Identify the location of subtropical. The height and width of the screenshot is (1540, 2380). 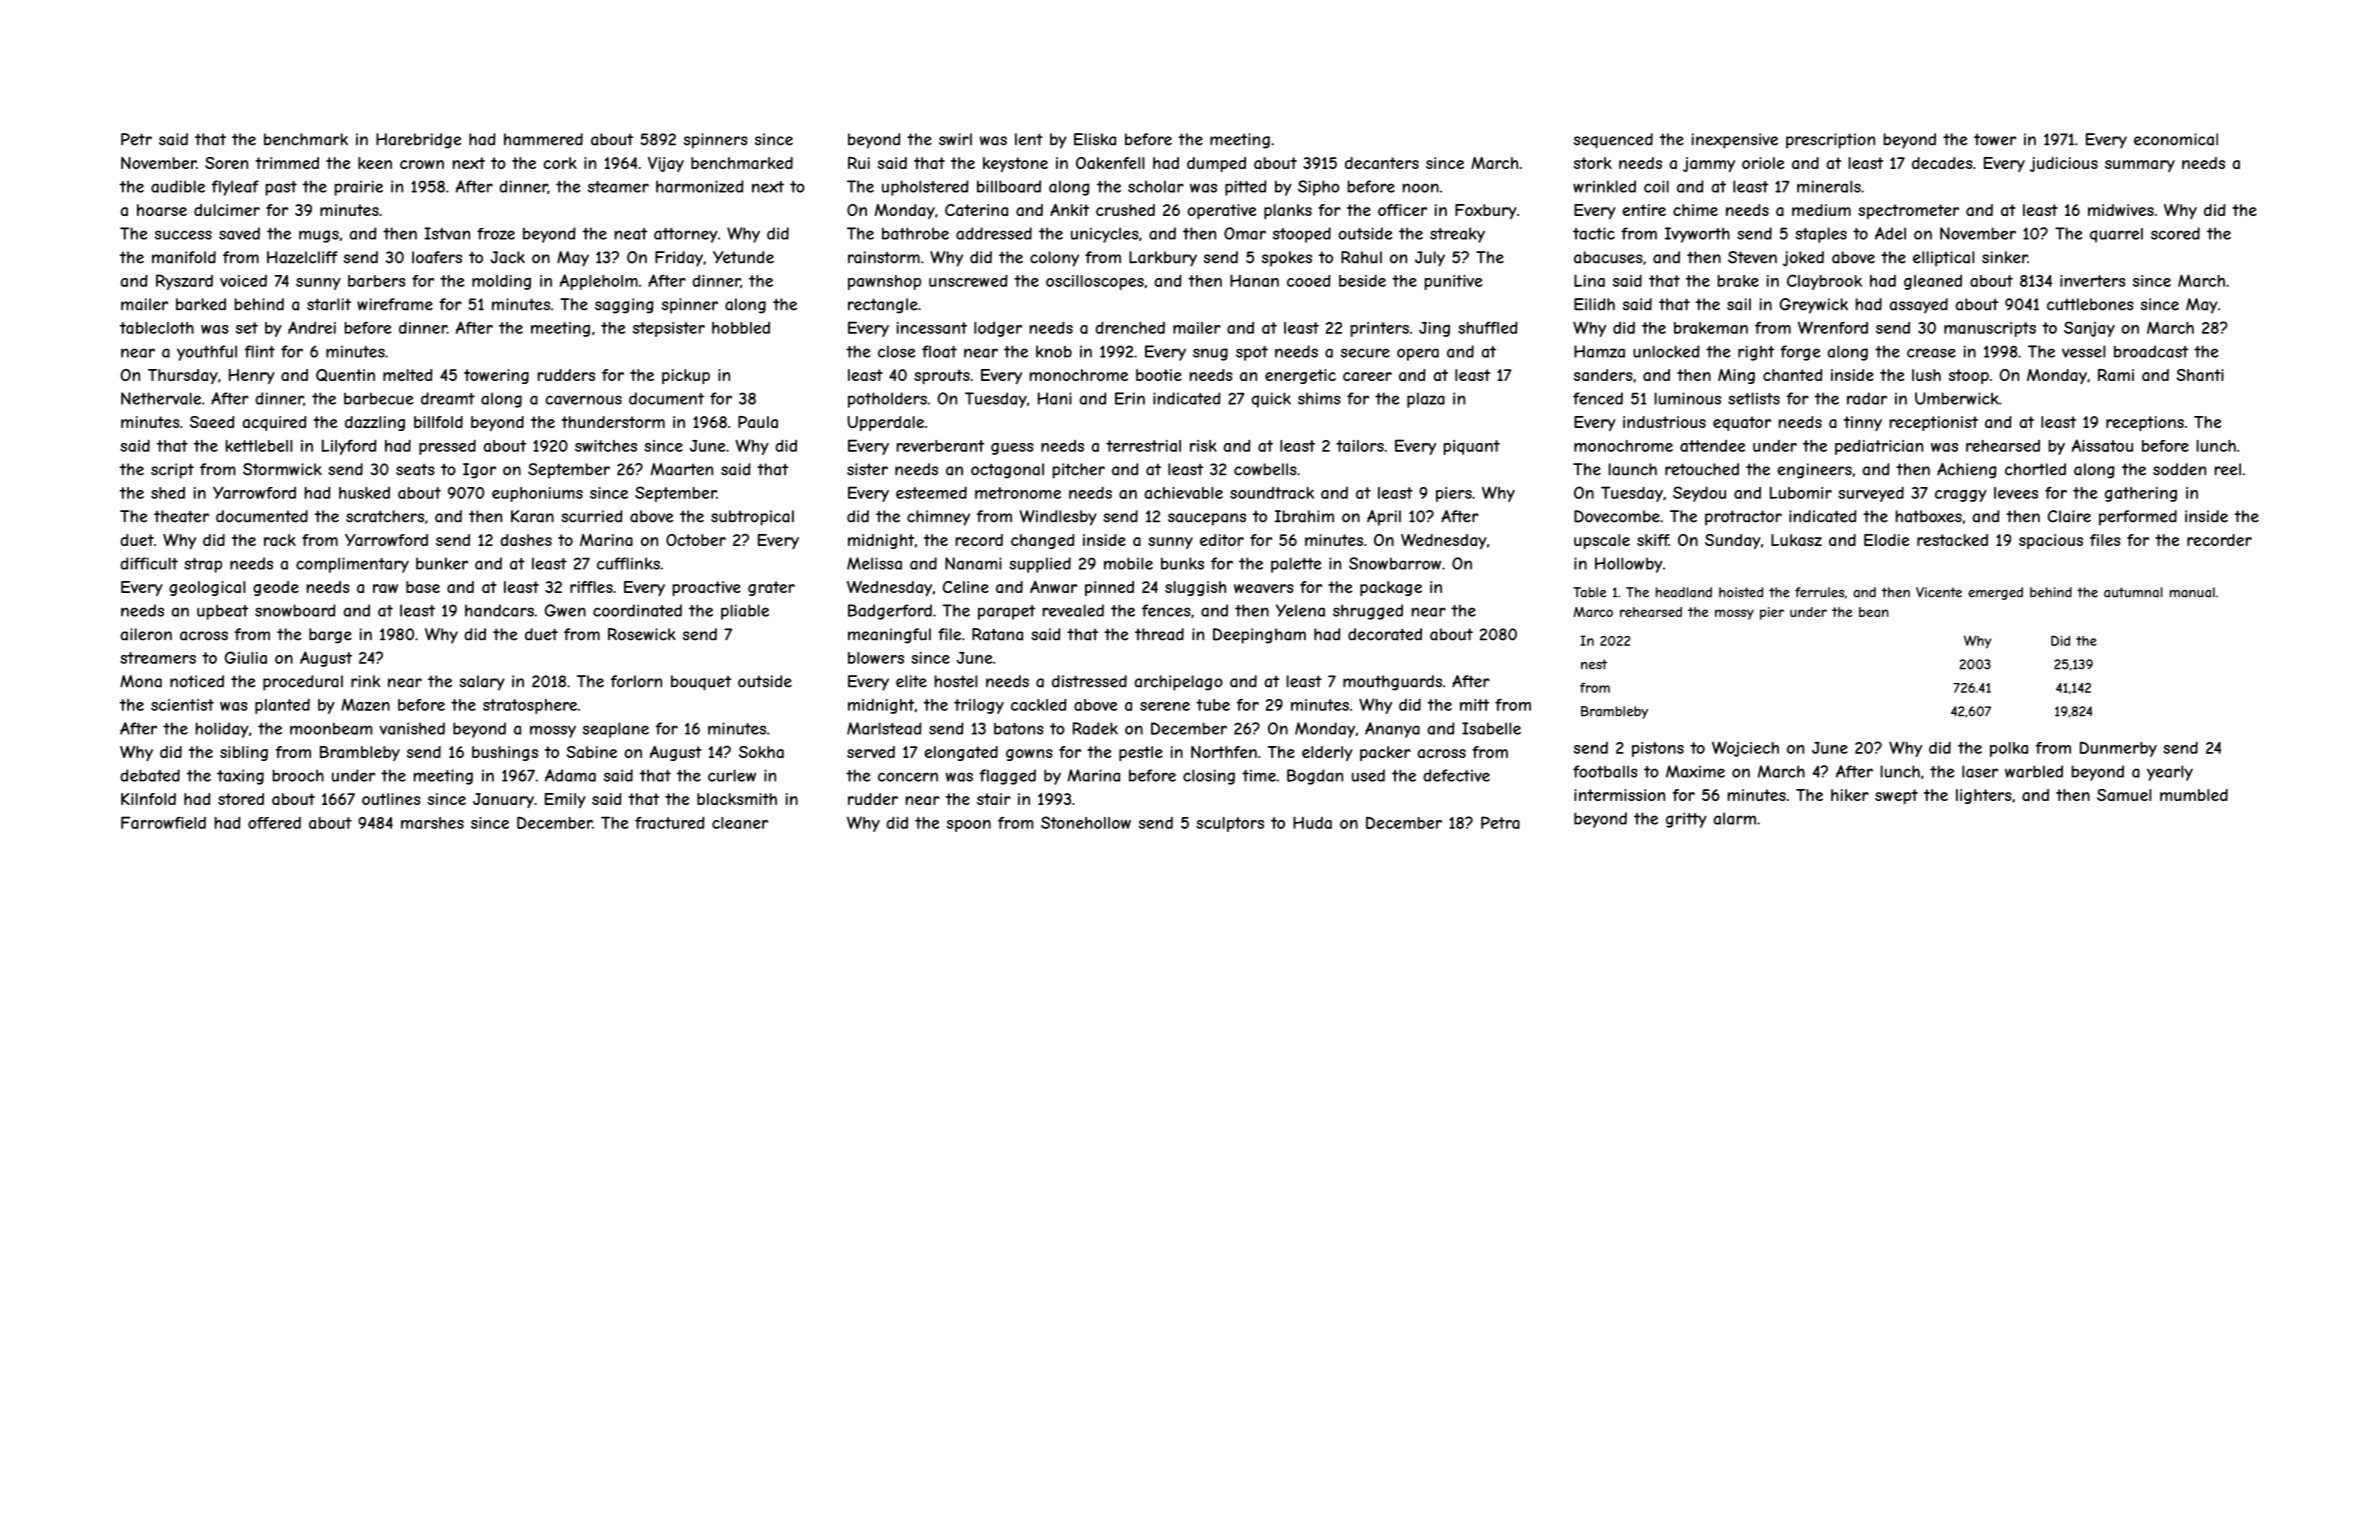
(752, 518).
